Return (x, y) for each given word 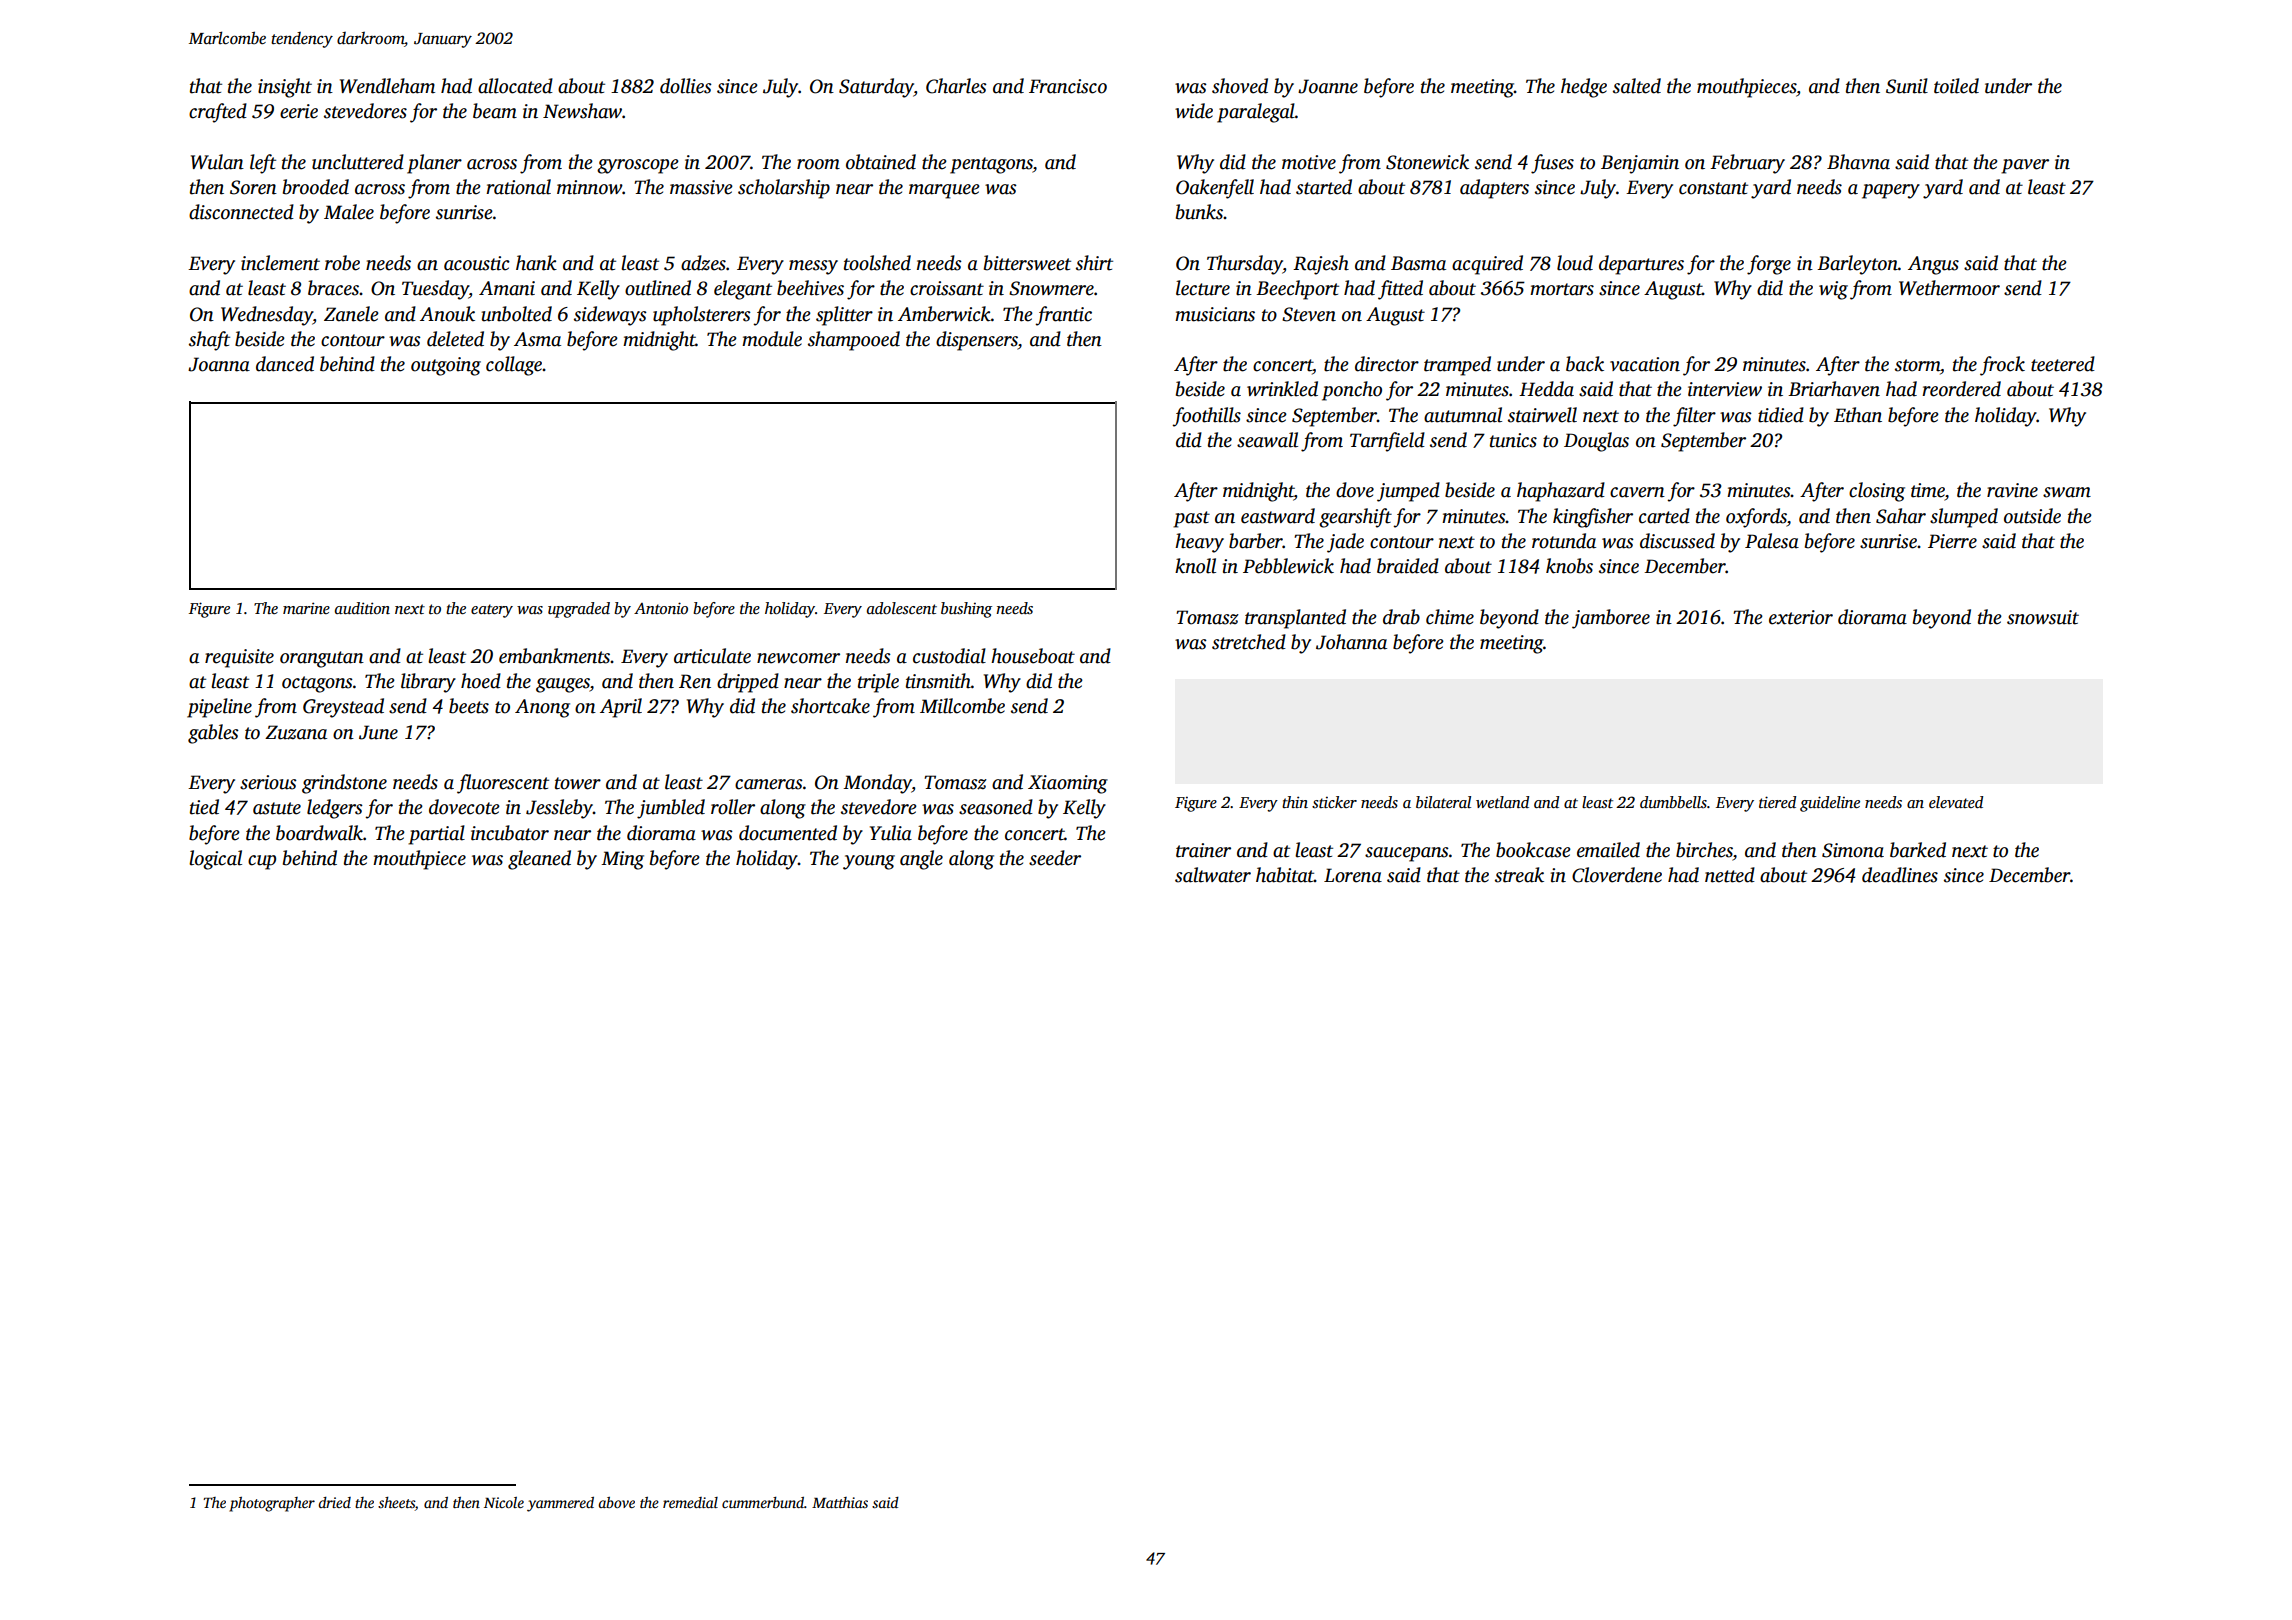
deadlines (1900, 875)
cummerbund (763, 1502)
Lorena (1353, 875)
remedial (690, 1502)
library (428, 683)
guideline (1830, 804)
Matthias (840, 1502)
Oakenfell (1215, 189)
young (869, 862)
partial (436, 835)
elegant (743, 290)
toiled (1956, 86)
